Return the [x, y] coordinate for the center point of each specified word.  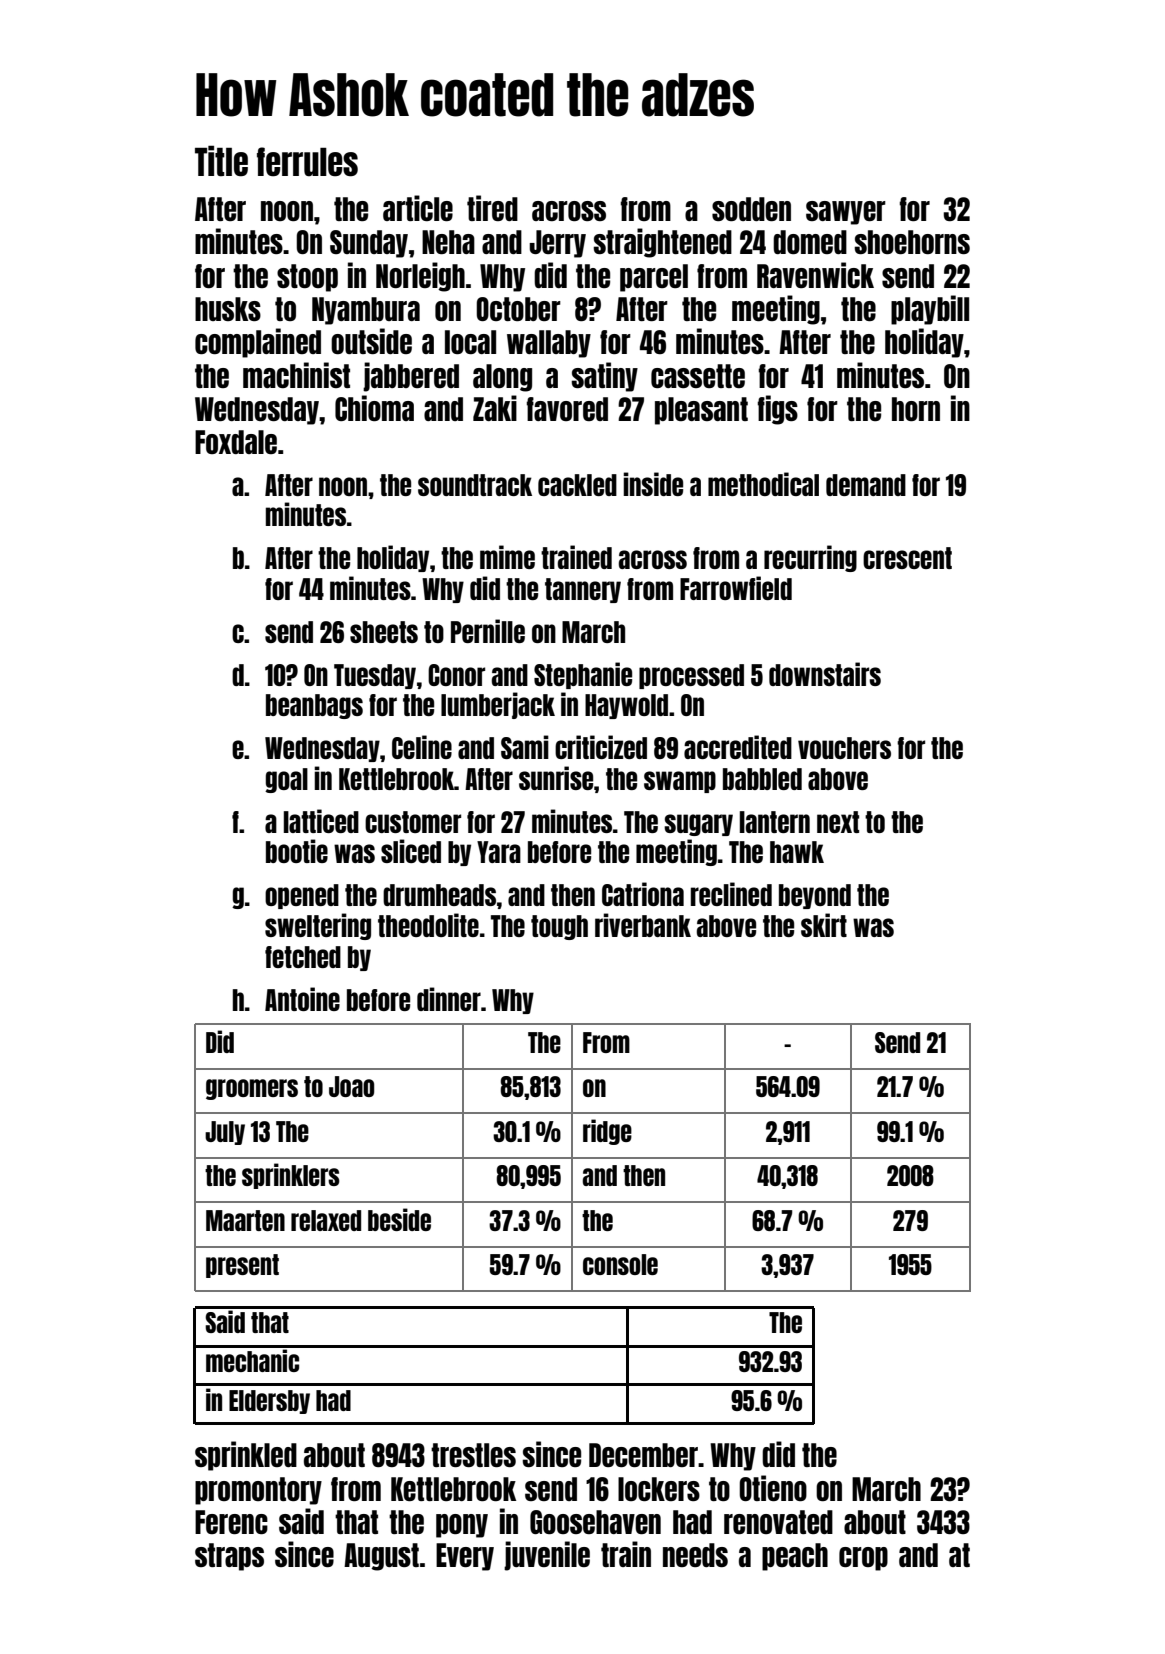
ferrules [307, 162]
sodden [751, 209]
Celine [422, 747]
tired [492, 208]
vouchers [844, 748]
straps [229, 1557]
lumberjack [498, 705]
